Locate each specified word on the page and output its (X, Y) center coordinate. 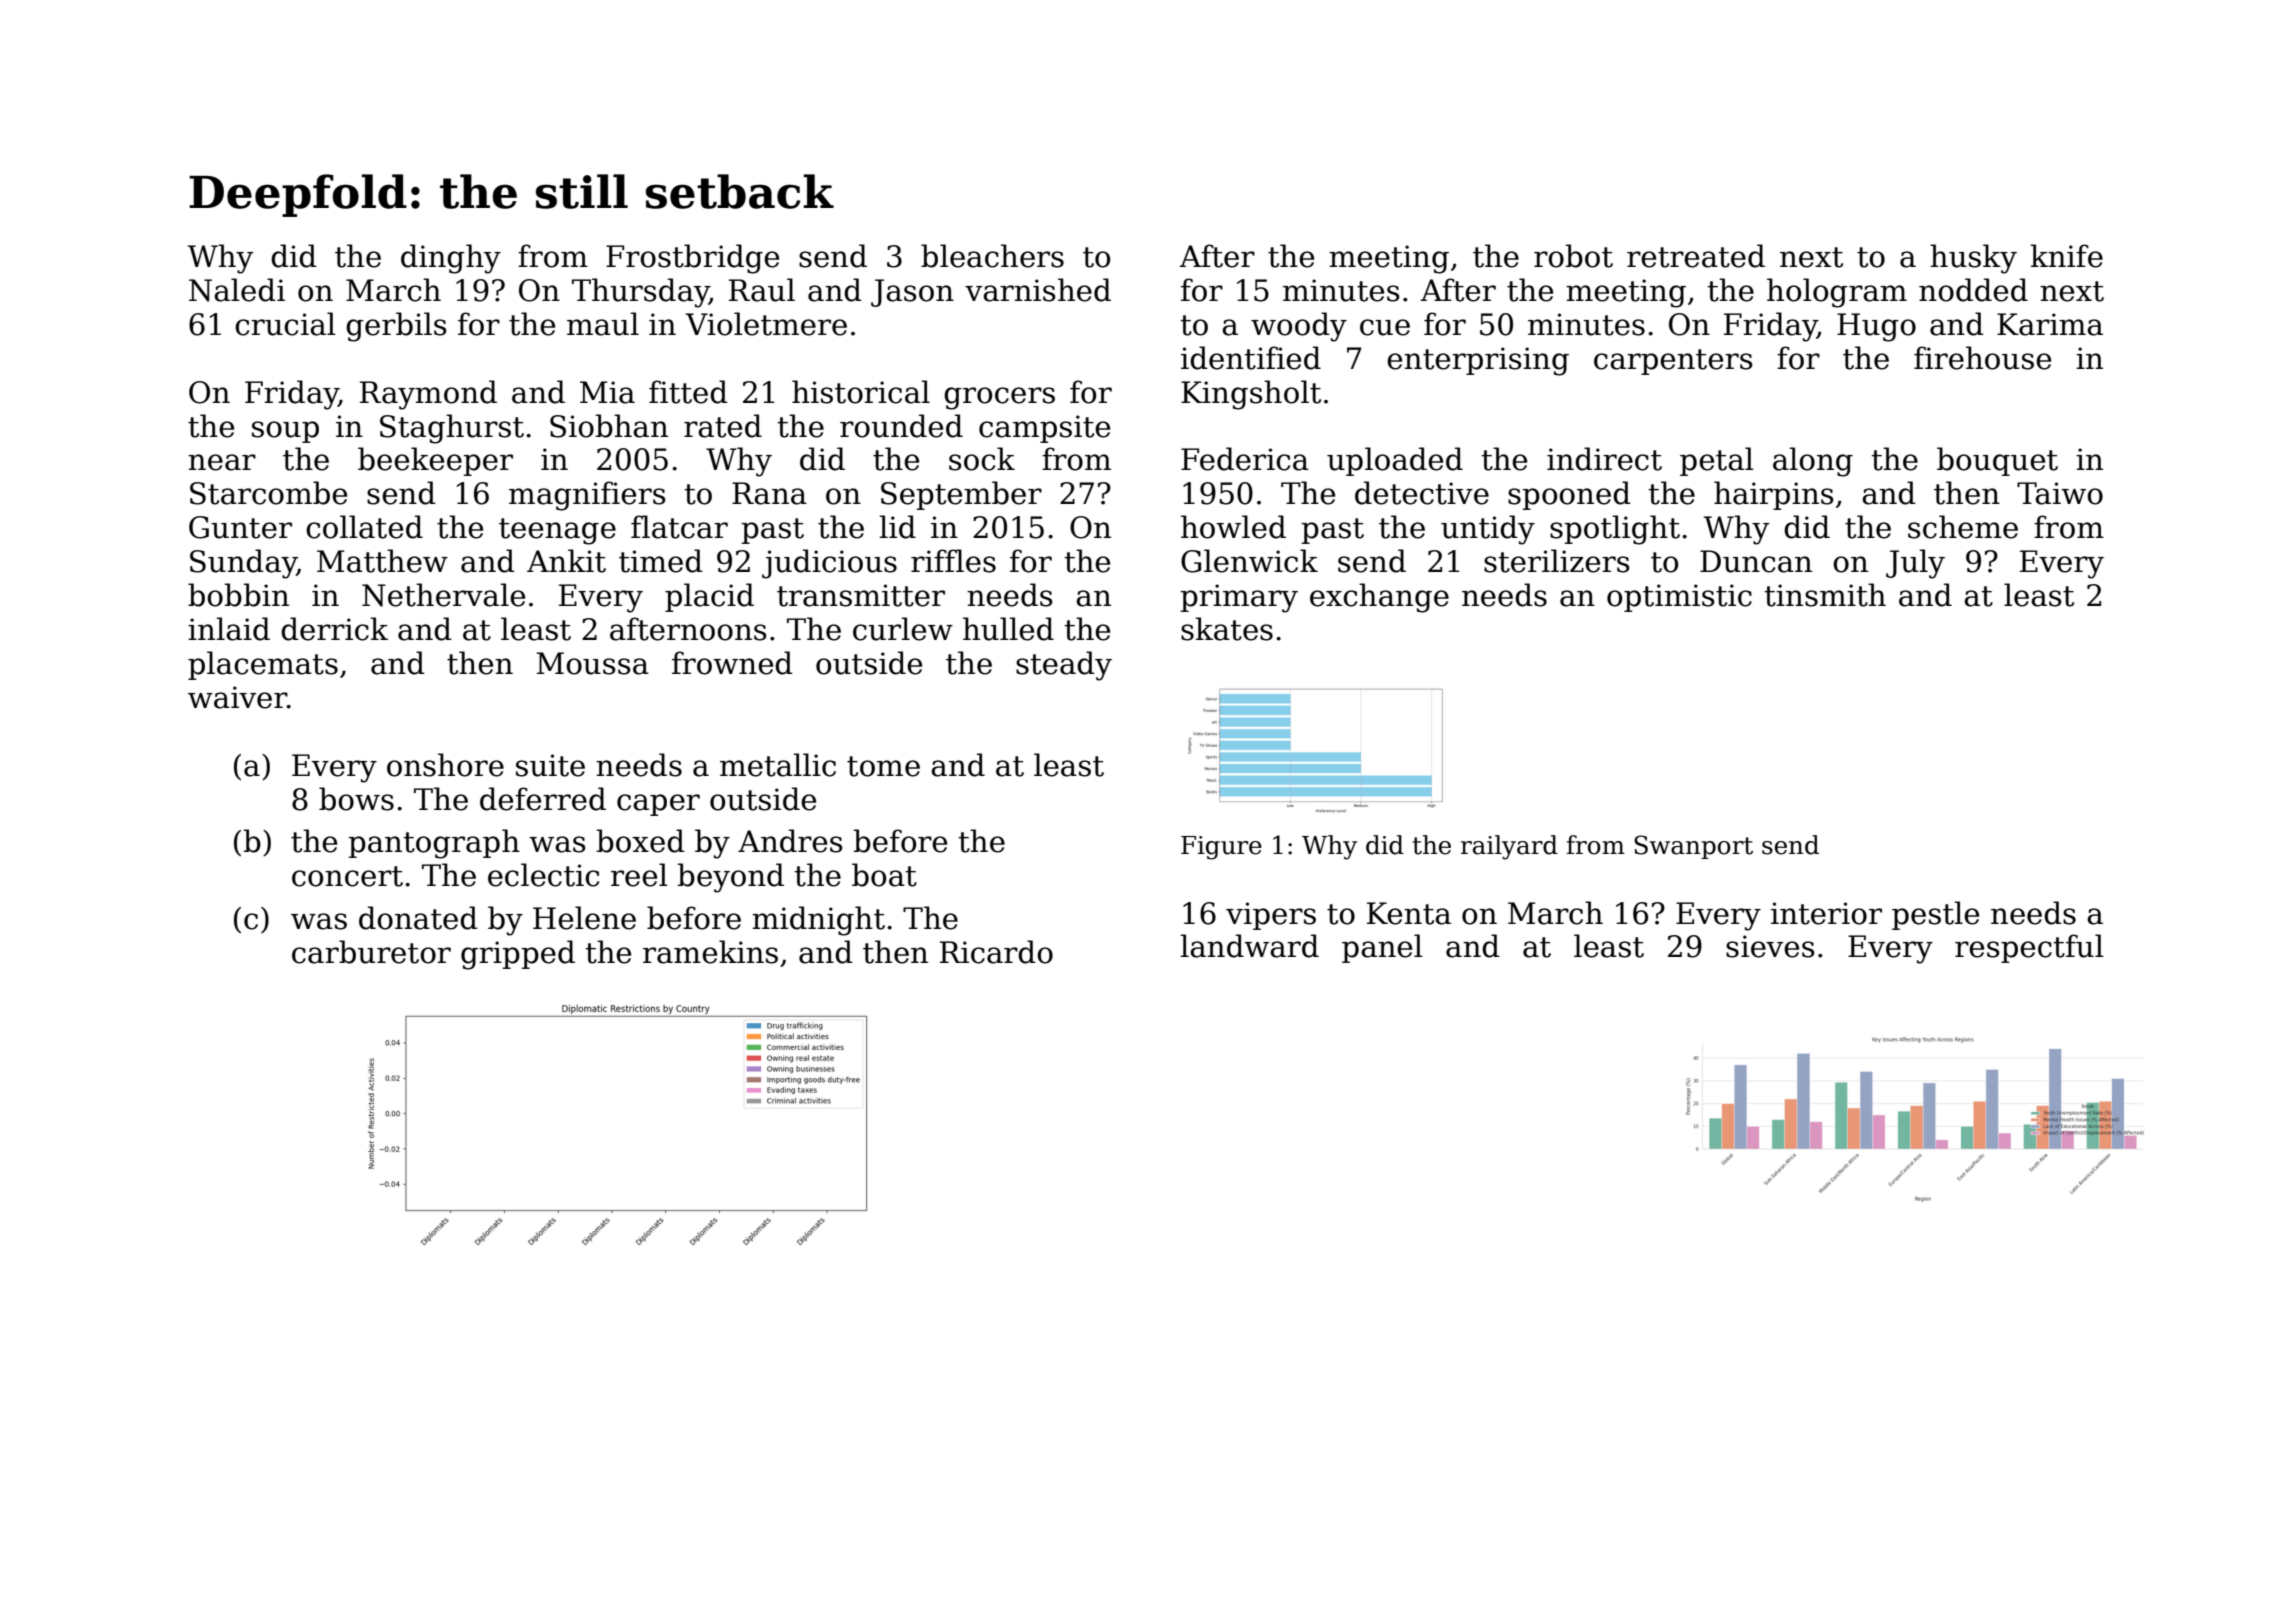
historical (861, 392)
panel (1382, 948)
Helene (584, 918)
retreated (1696, 256)
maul (603, 324)
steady (1064, 666)
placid (709, 597)
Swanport (1693, 847)
